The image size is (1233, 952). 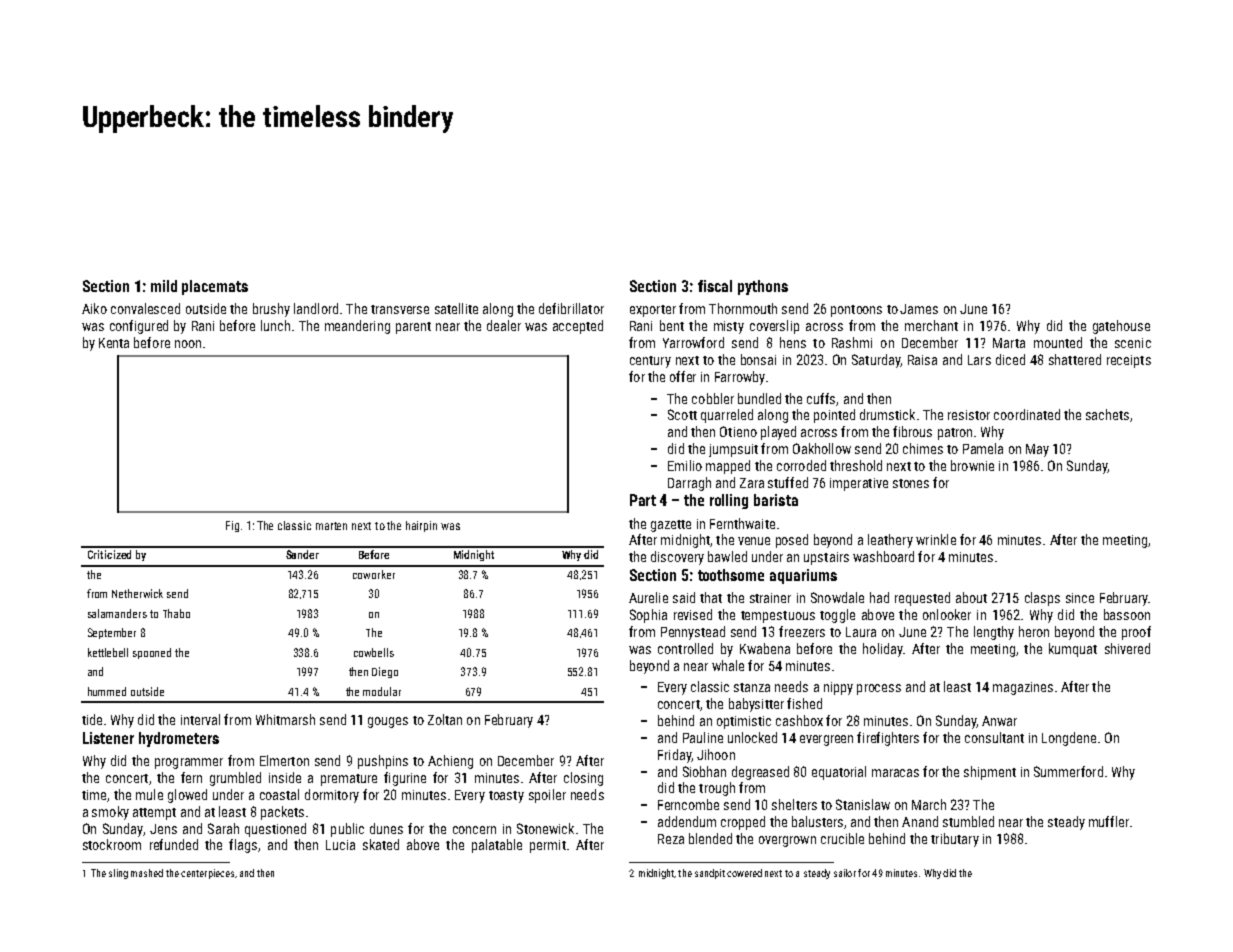 What do you see at coordinates (388, 722) in the screenshot?
I see `gouges` at bounding box center [388, 722].
